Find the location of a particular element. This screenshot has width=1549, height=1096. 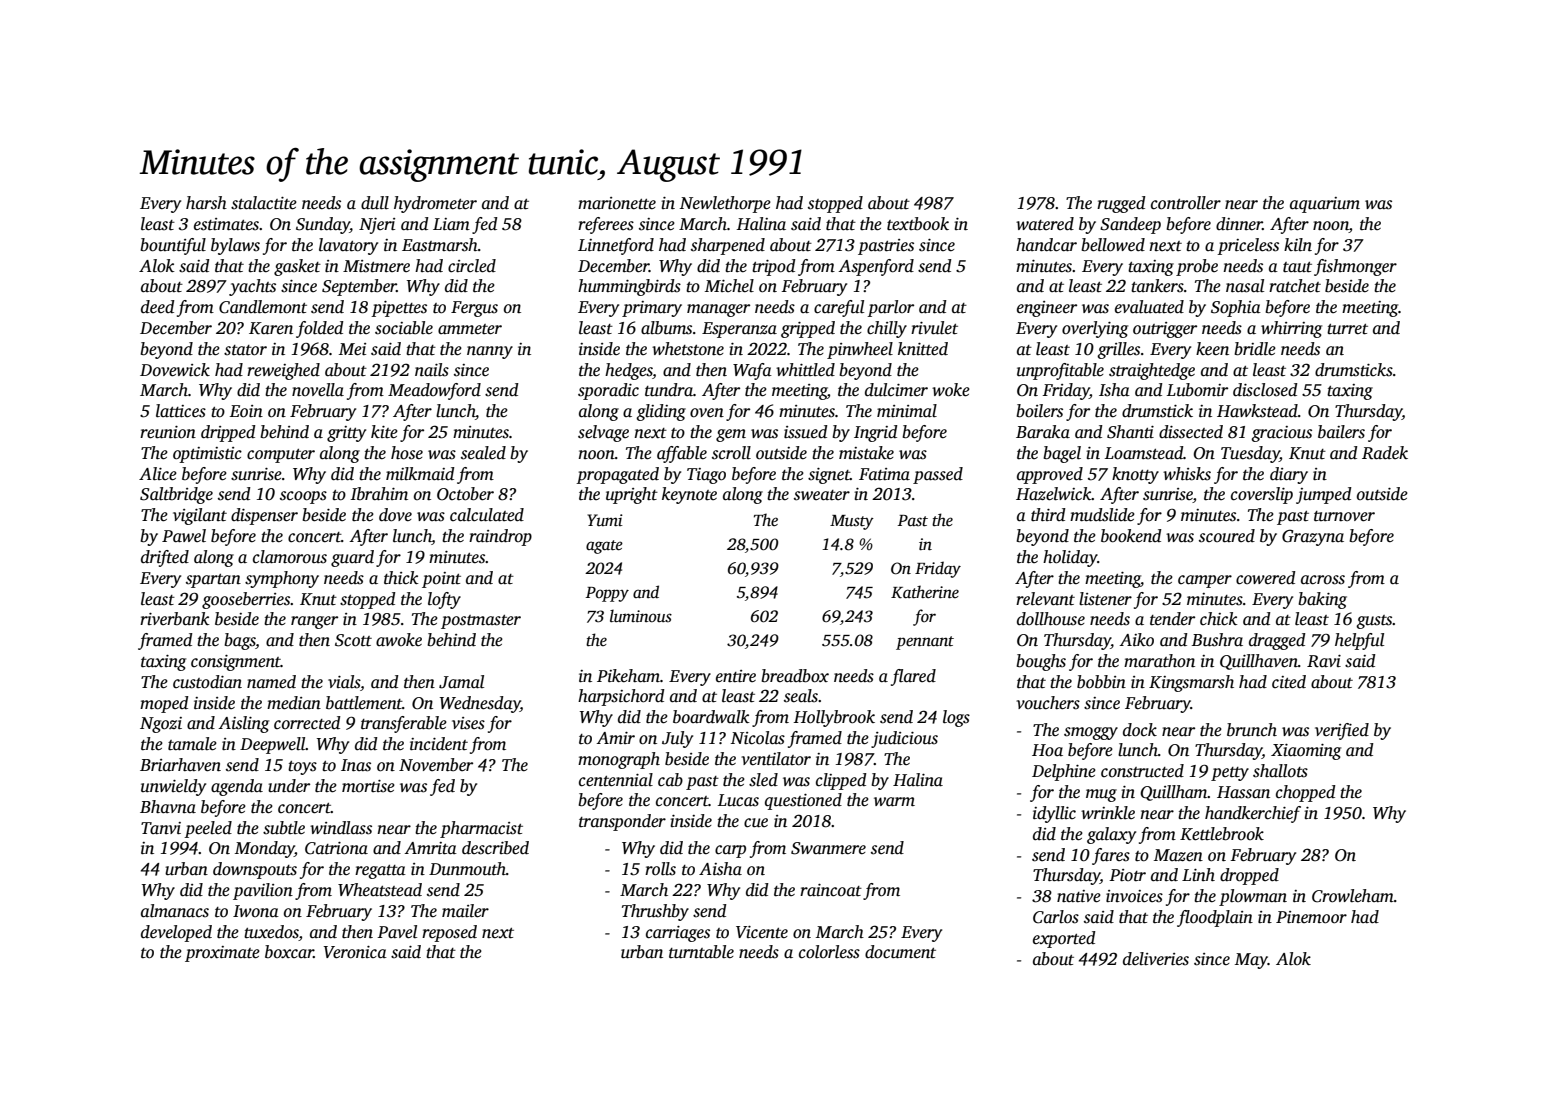

Inas is located at coordinates (356, 765).
